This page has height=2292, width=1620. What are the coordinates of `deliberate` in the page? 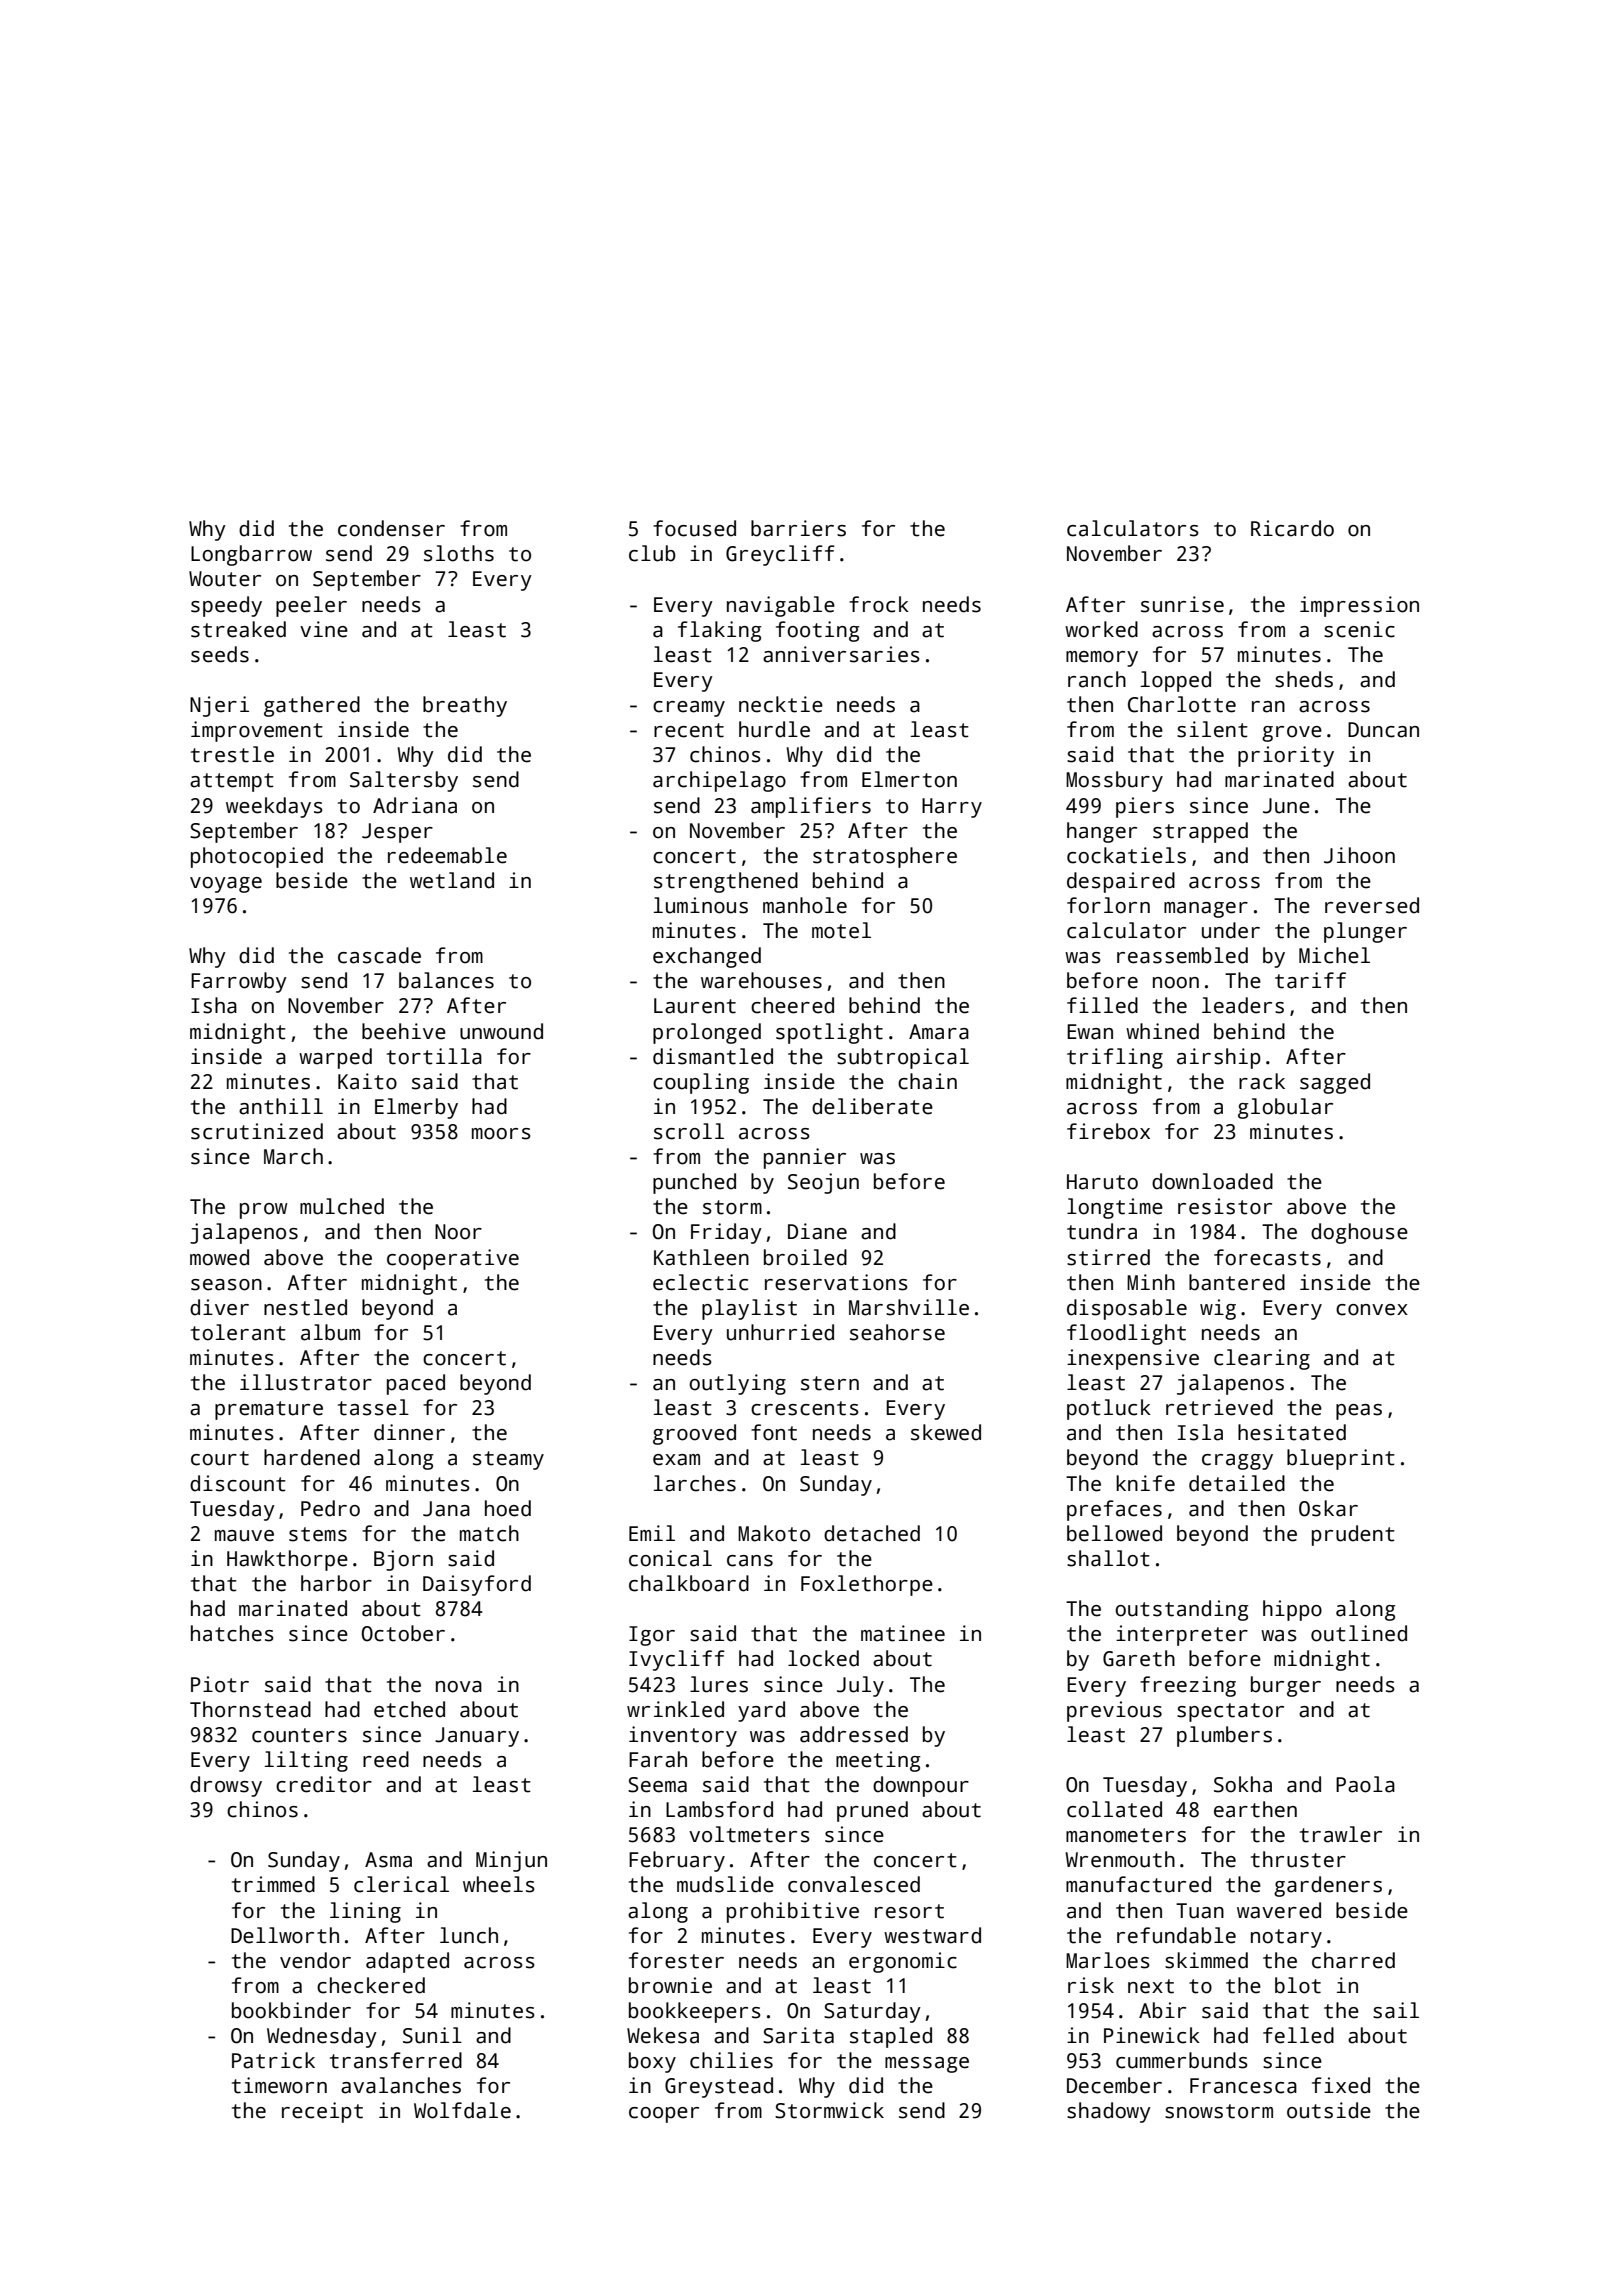 It's located at (872, 1106).
